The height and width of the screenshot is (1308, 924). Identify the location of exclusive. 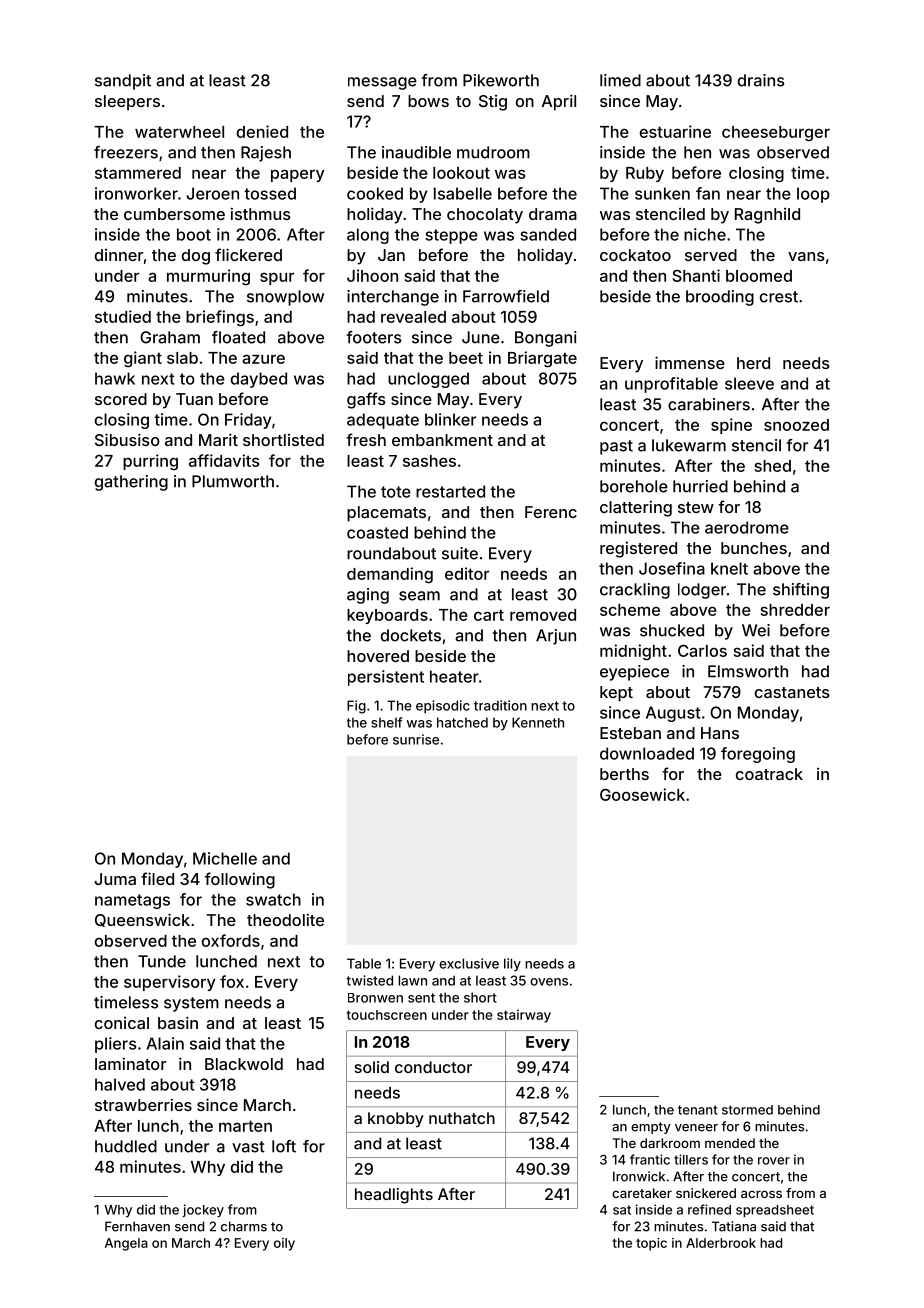
(469, 963).
